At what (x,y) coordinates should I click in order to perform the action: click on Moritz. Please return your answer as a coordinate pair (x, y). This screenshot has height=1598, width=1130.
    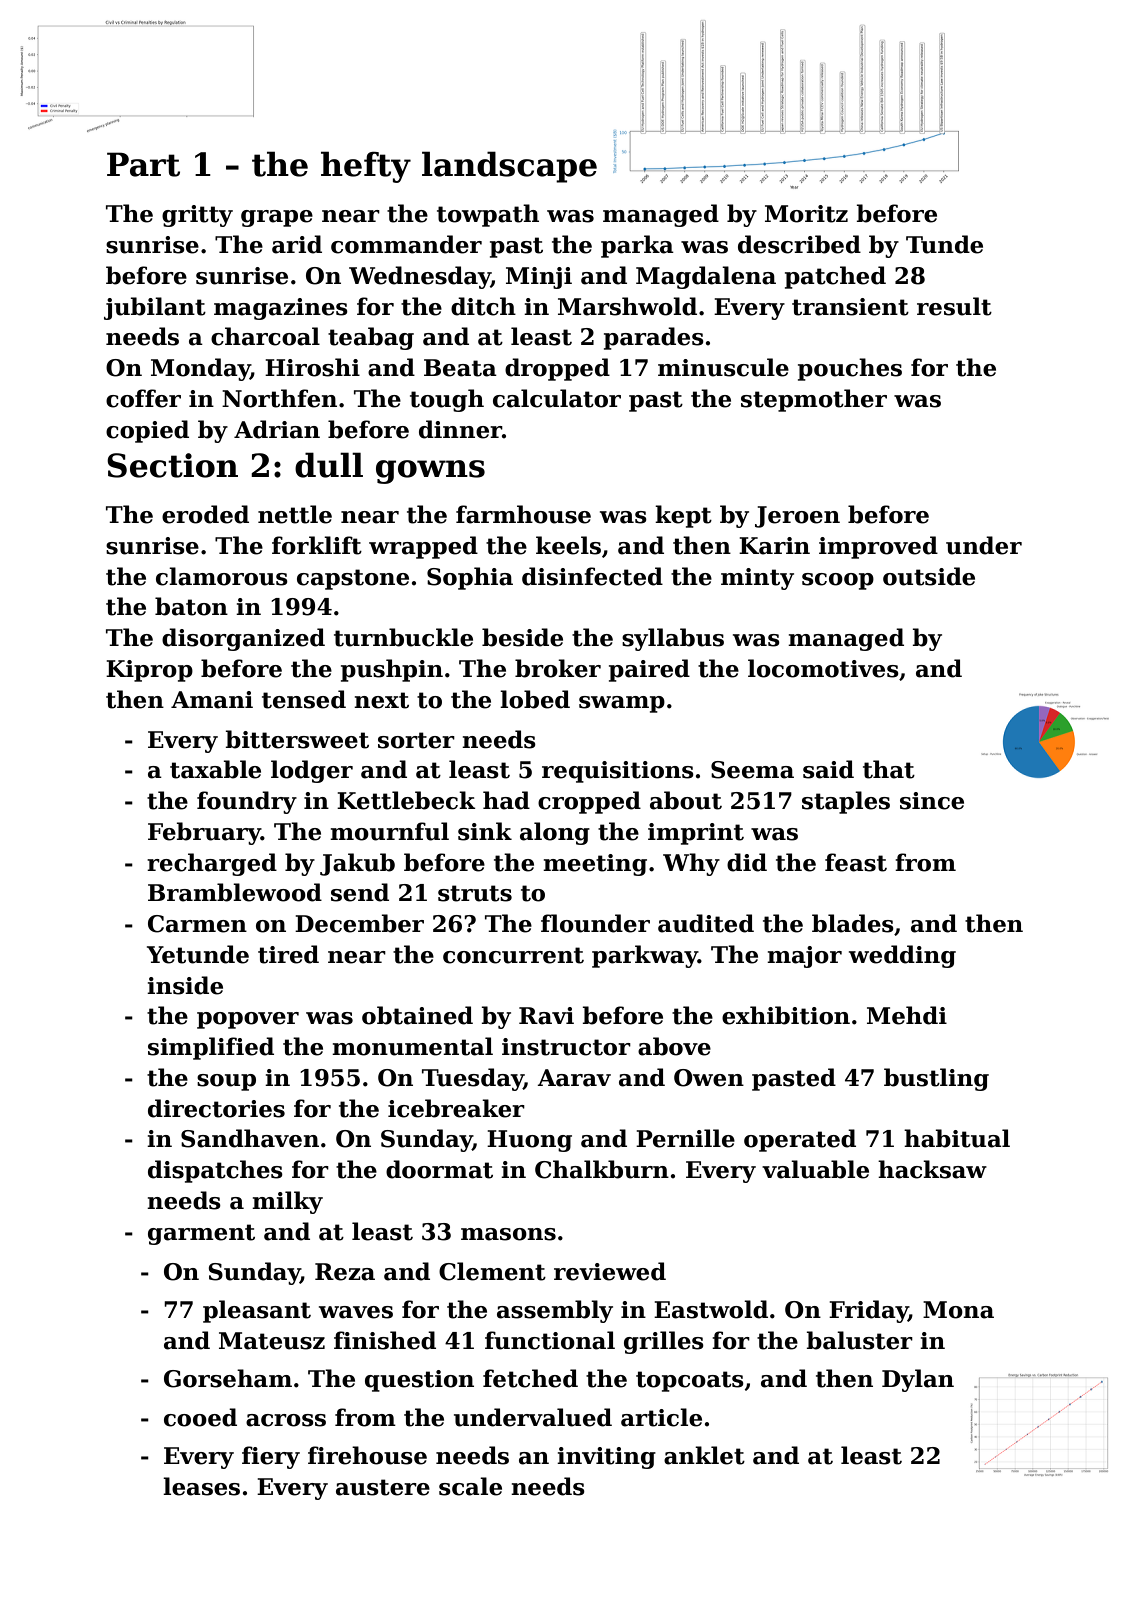
    Looking at the image, I should click on (806, 214).
